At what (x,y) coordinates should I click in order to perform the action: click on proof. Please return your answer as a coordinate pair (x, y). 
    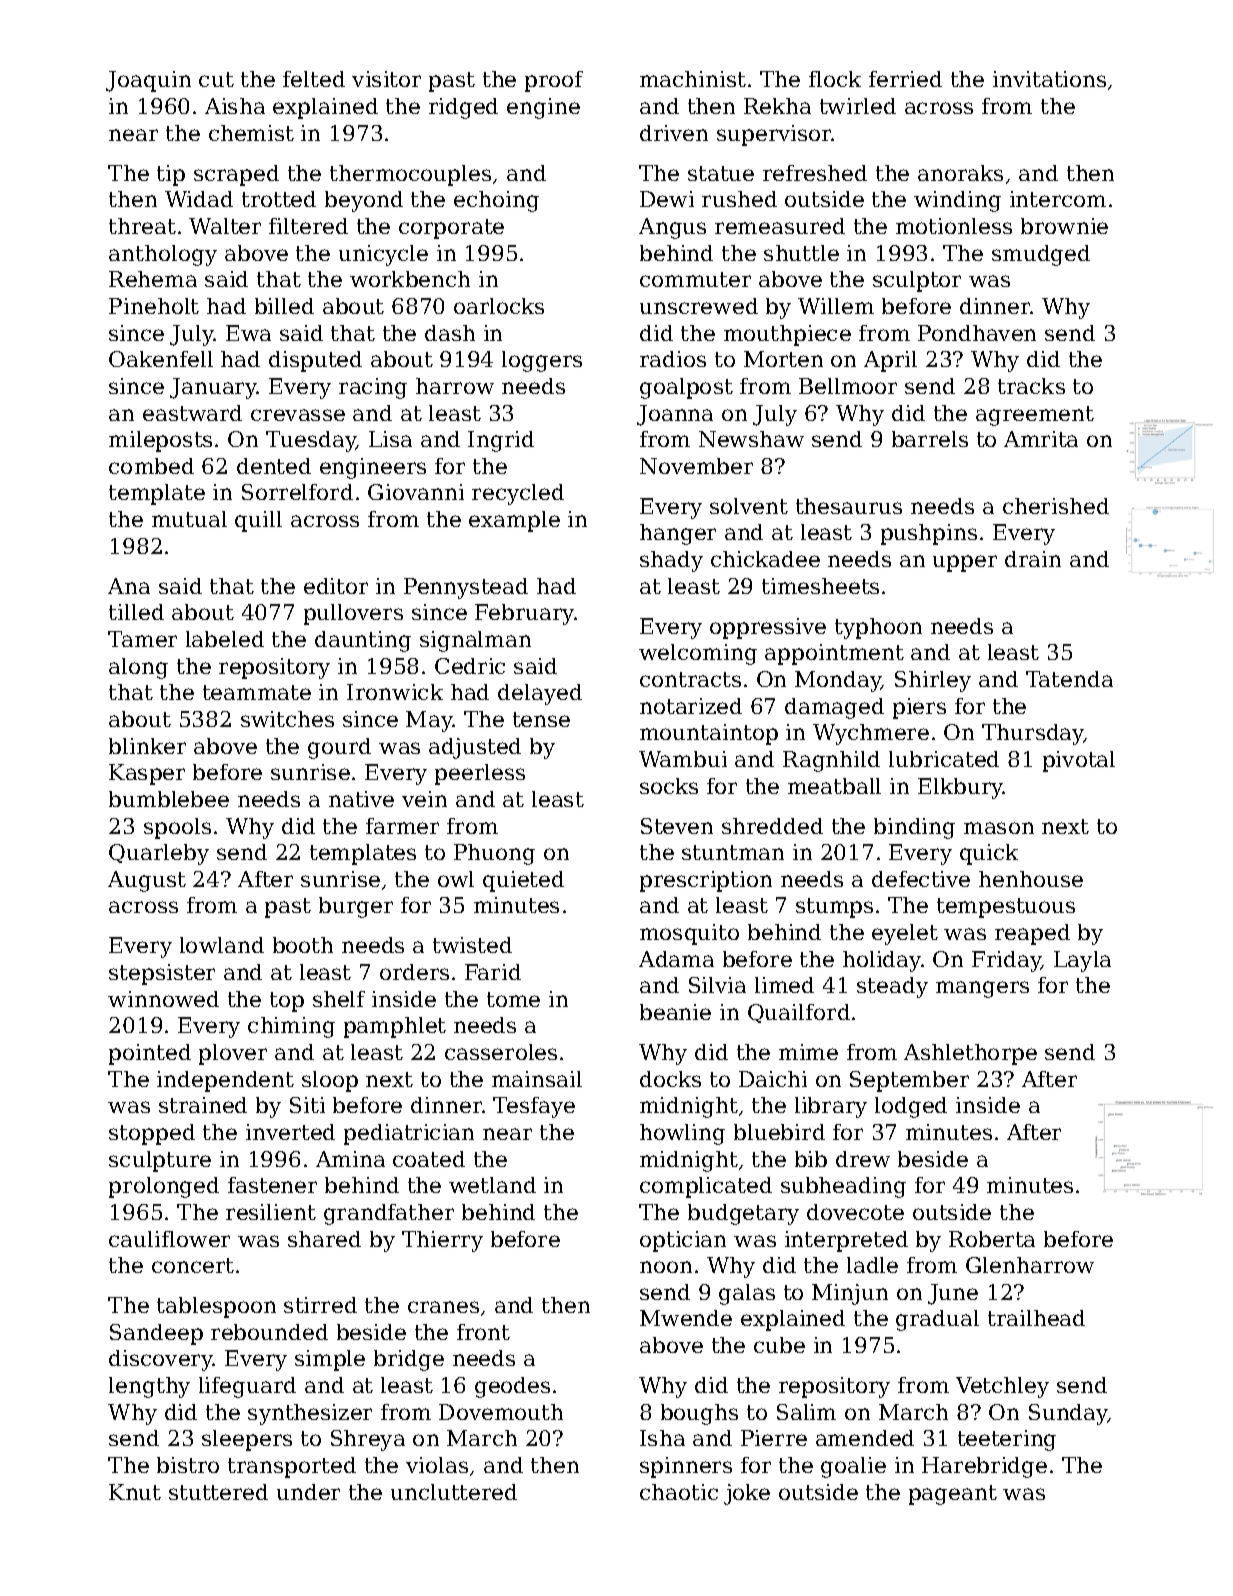
    Looking at the image, I should click on (554, 81).
